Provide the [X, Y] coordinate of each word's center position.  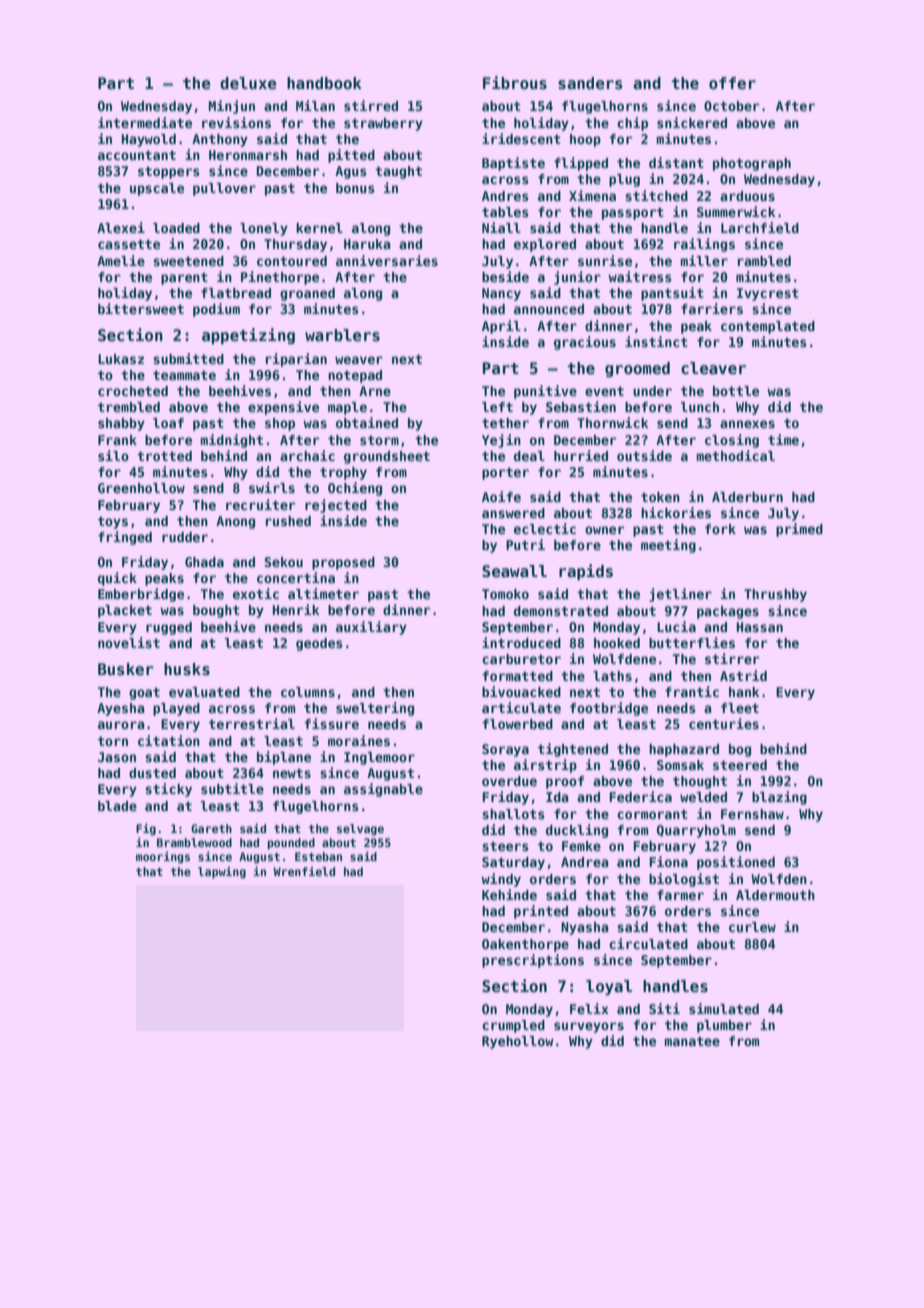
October [731, 106]
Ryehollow [517, 1042]
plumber [724, 1026]
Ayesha [120, 709]
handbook [324, 83]
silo [113, 455]
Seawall [514, 571]
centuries [724, 723]
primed [799, 530]
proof [565, 782]
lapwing [222, 872]
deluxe [248, 83]
